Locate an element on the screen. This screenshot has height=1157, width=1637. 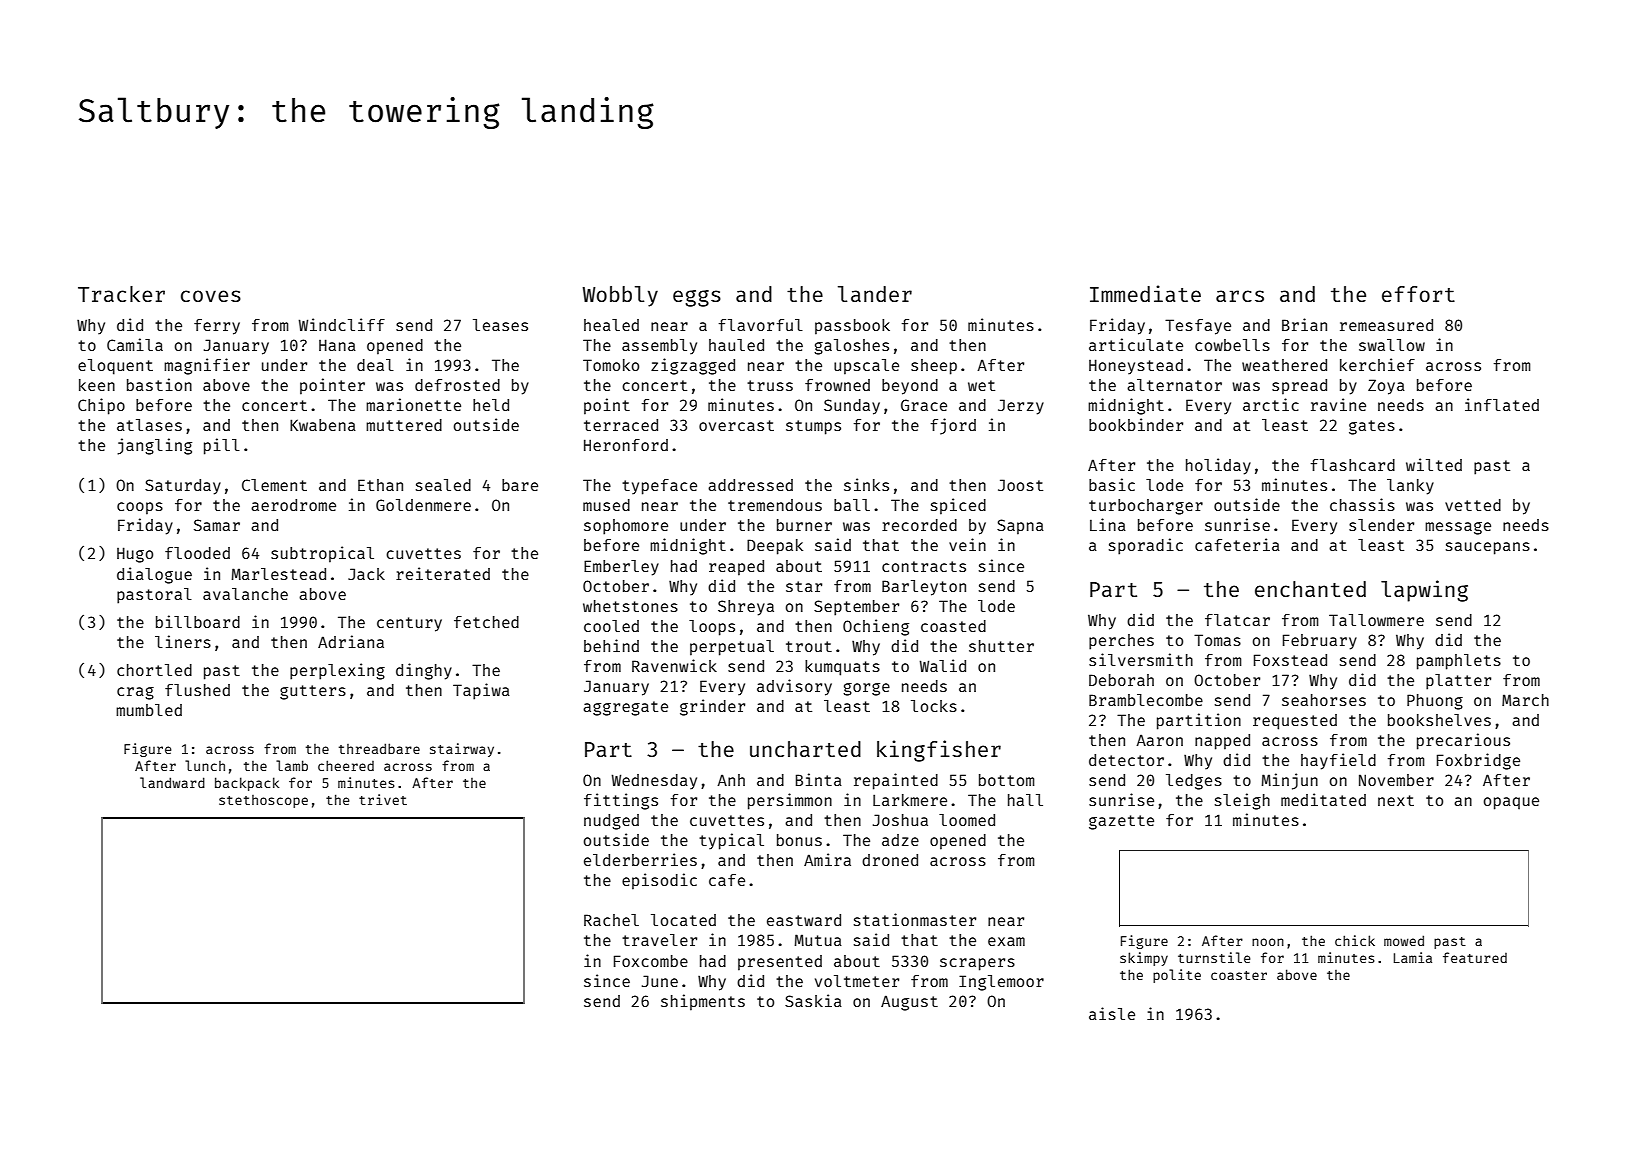
effort is located at coordinates (1418, 294).
